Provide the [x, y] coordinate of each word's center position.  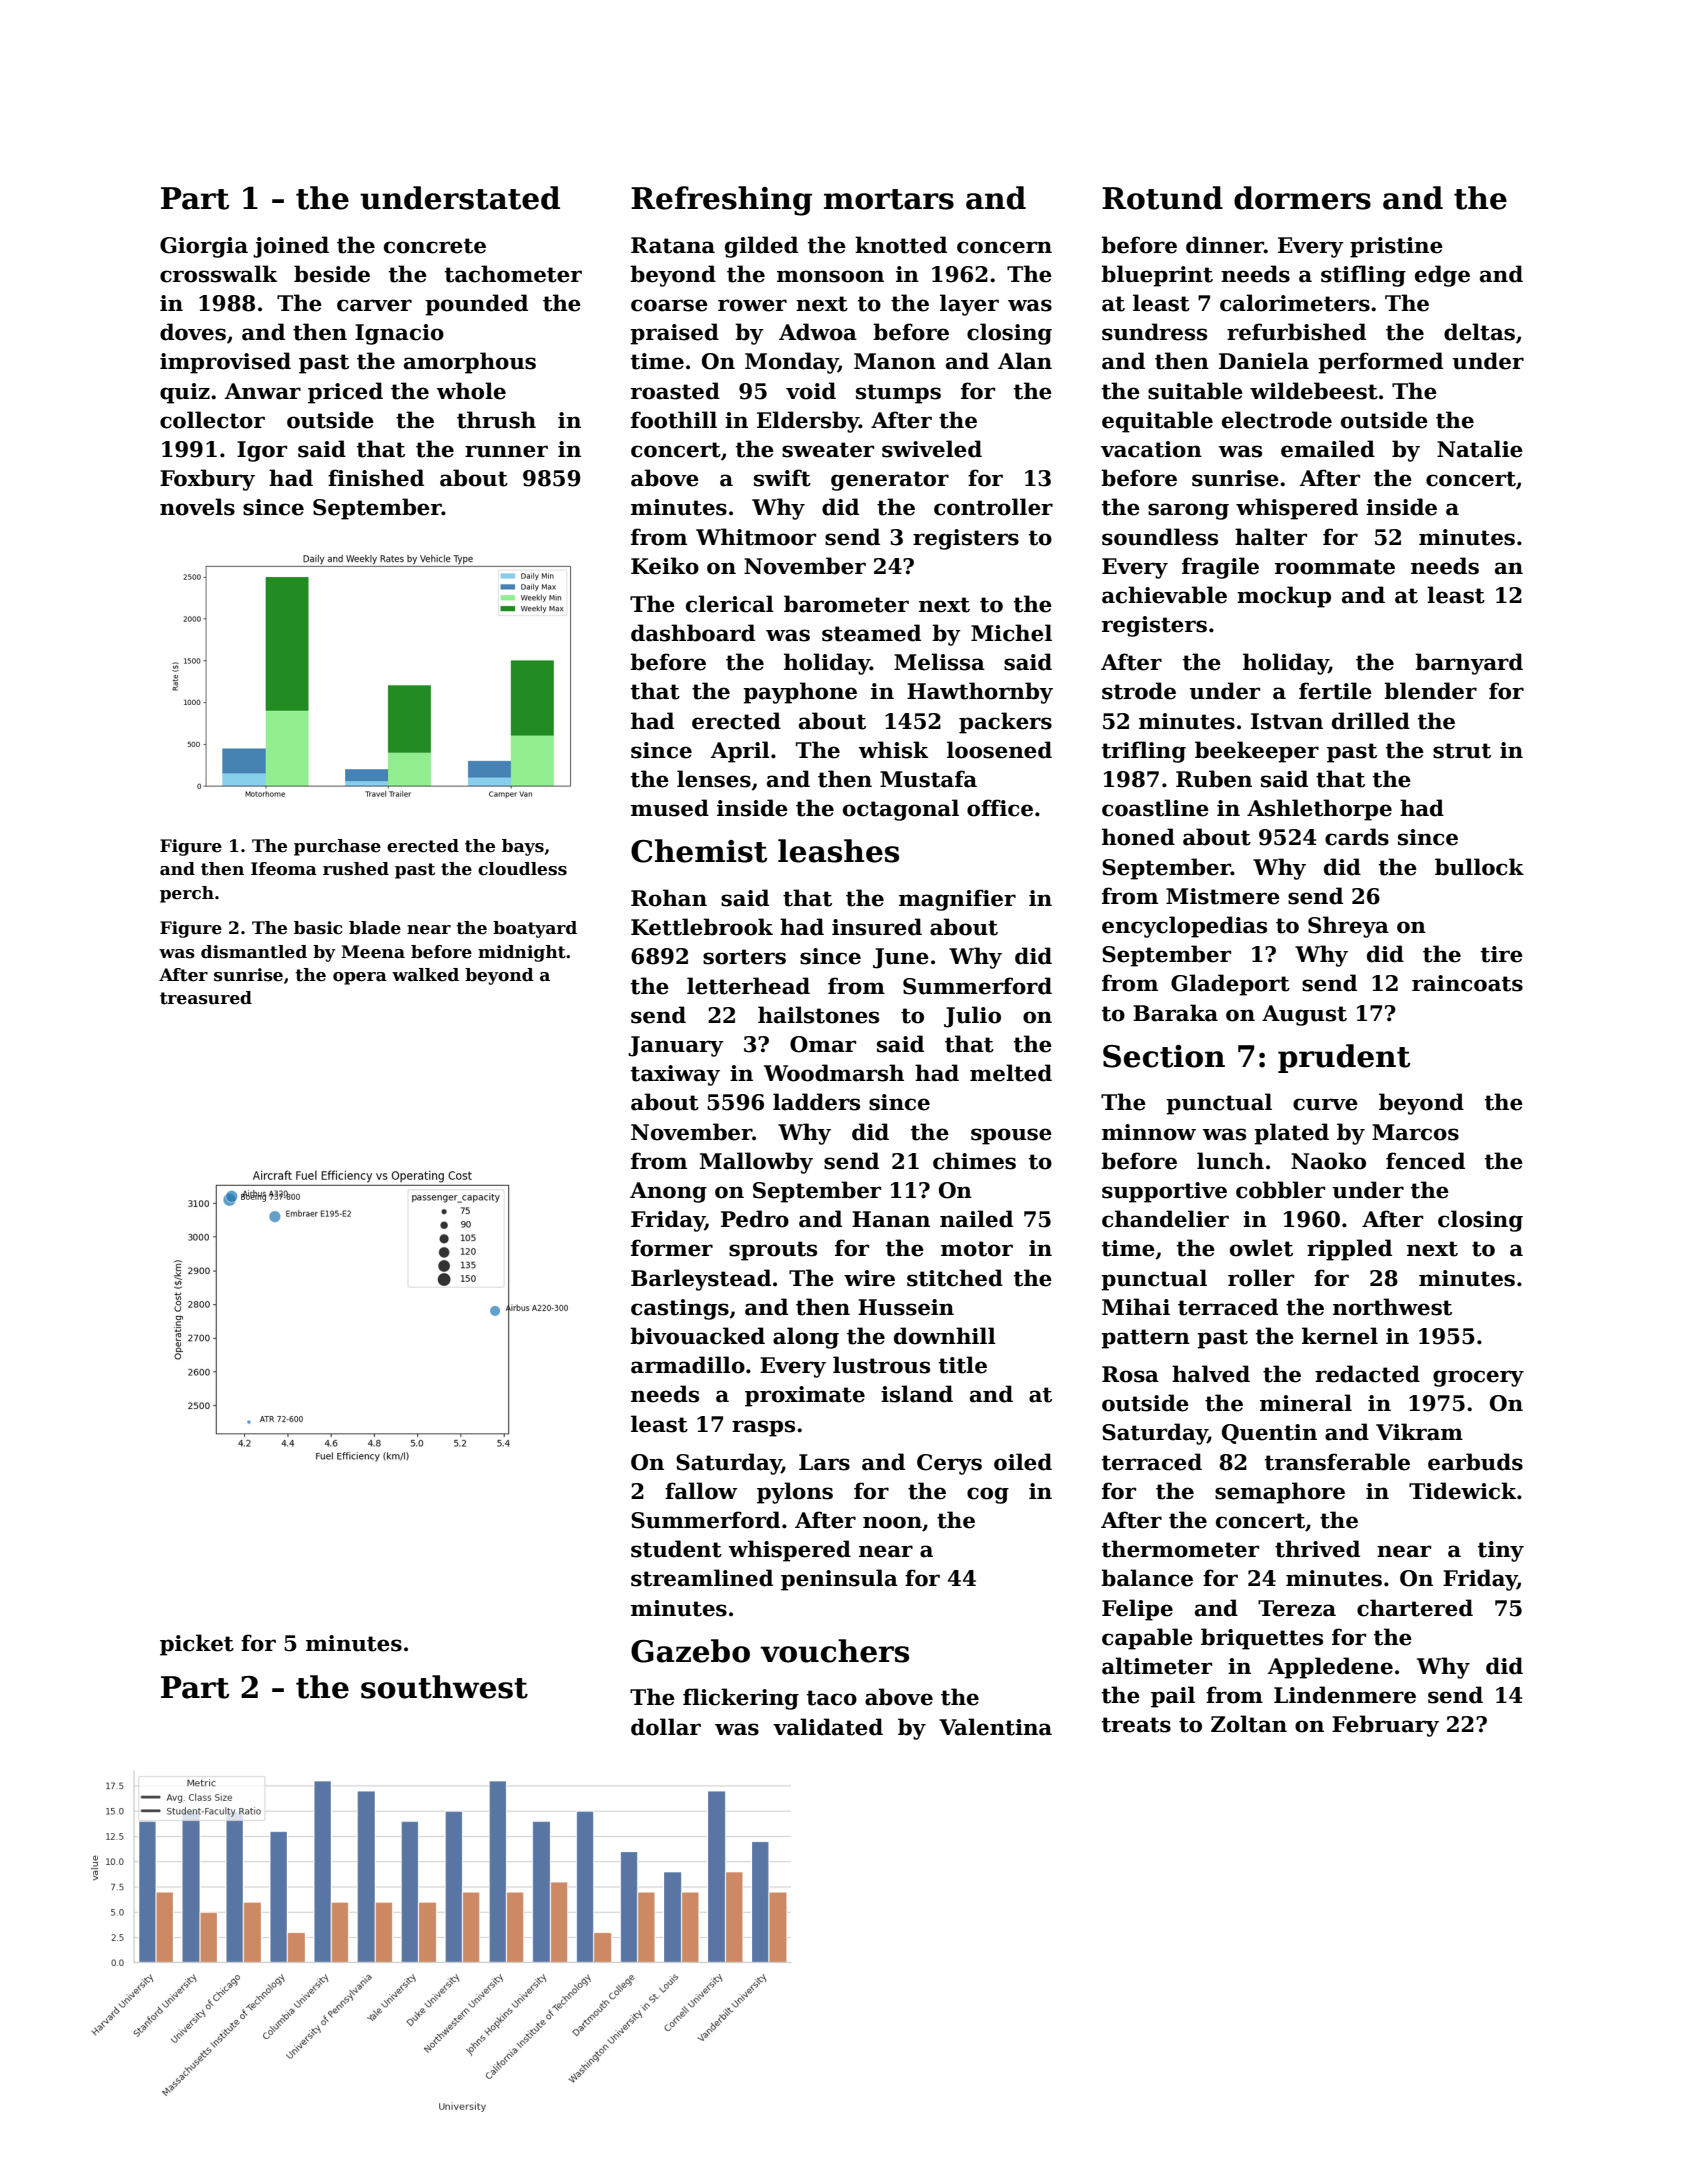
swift [782, 478]
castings [680, 1309]
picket [197, 1645]
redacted [1367, 1374]
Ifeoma [284, 869]
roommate [1335, 567]
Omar [823, 1044]
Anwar [262, 391]
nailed [976, 1219]
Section [1164, 1056]
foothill [674, 420]
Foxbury [207, 480]
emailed [1328, 449]
